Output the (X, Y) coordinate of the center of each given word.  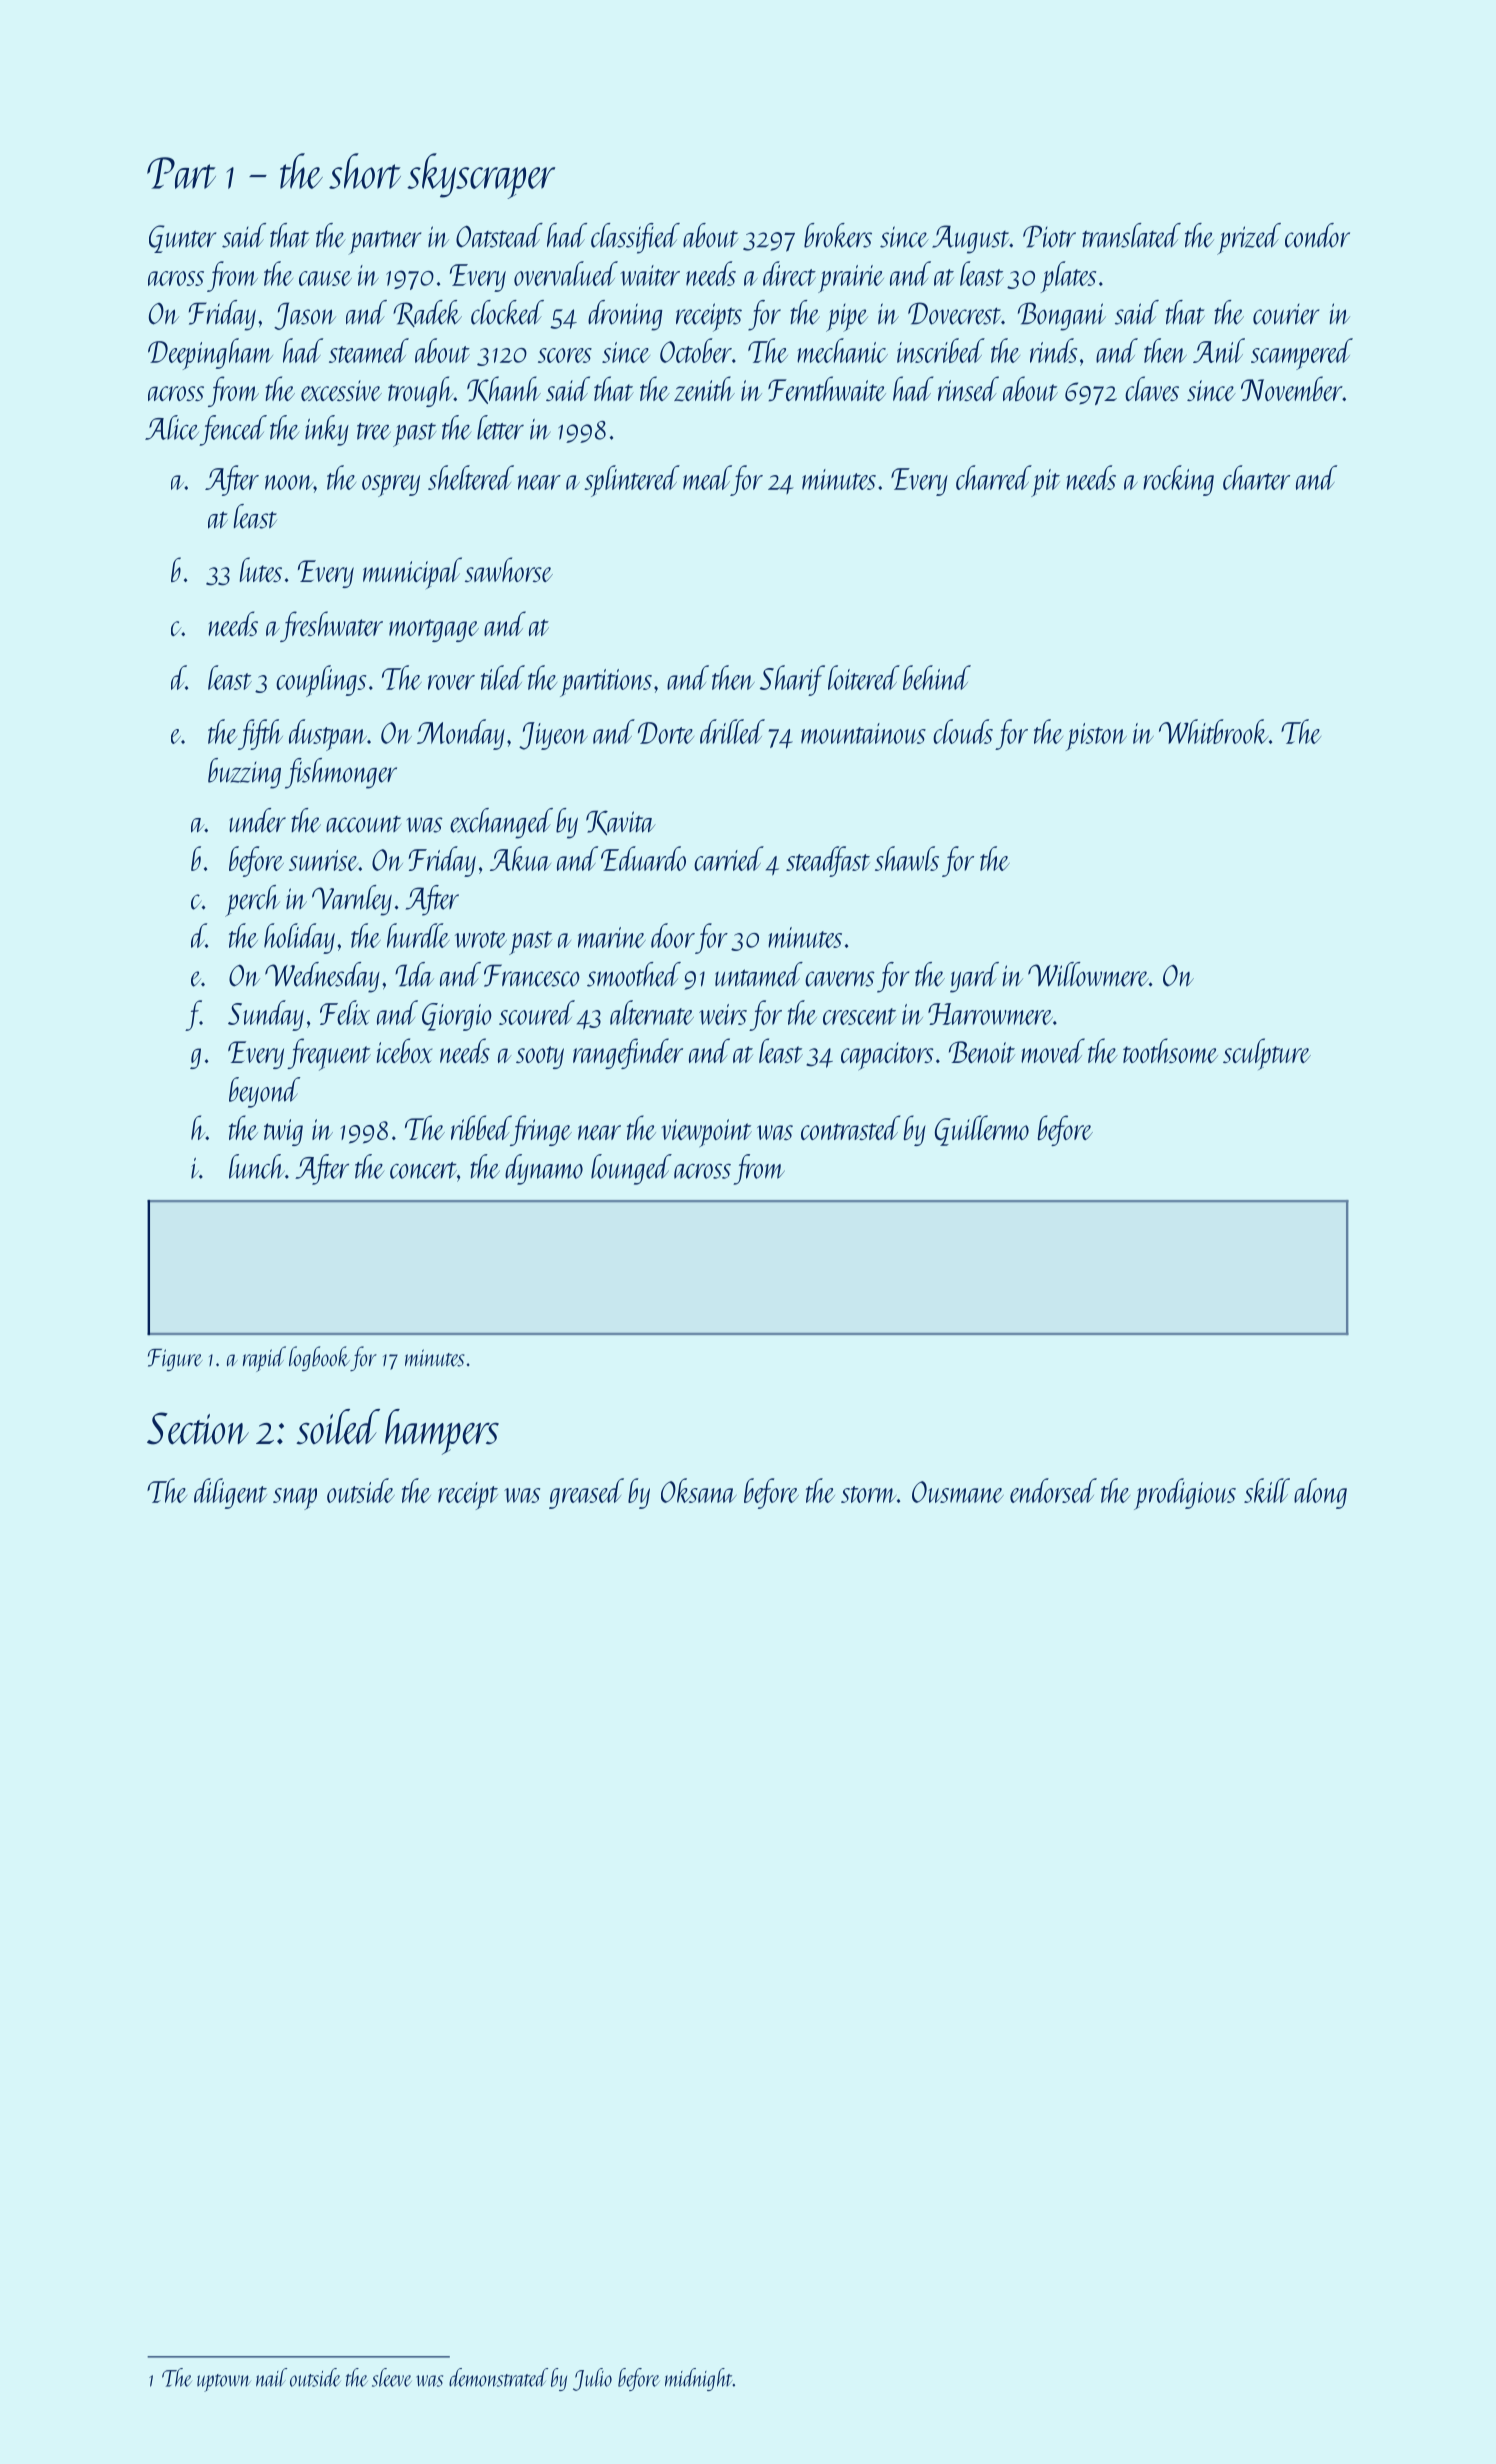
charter (1256, 477)
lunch (257, 1166)
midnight (699, 2379)
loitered (864, 677)
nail (271, 2377)
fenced (233, 430)
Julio (592, 2379)
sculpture (1267, 1054)
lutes (261, 569)
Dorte (666, 733)
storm (868, 1494)
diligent (230, 1493)
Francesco (532, 975)
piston (1096, 737)
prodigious (1185, 1494)
